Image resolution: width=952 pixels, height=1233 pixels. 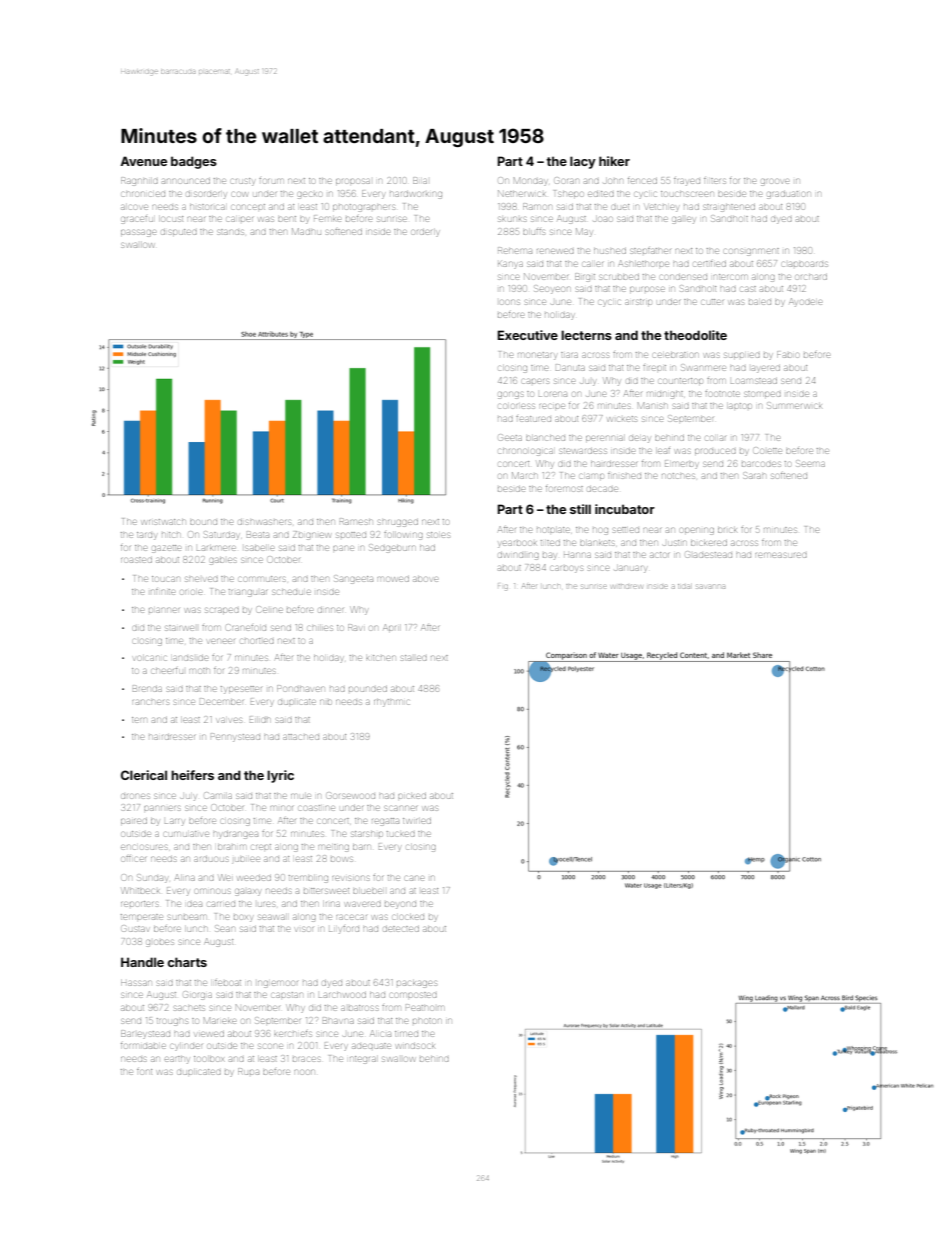 What do you see at coordinates (510, 302) in the page?
I see `loons` at bounding box center [510, 302].
